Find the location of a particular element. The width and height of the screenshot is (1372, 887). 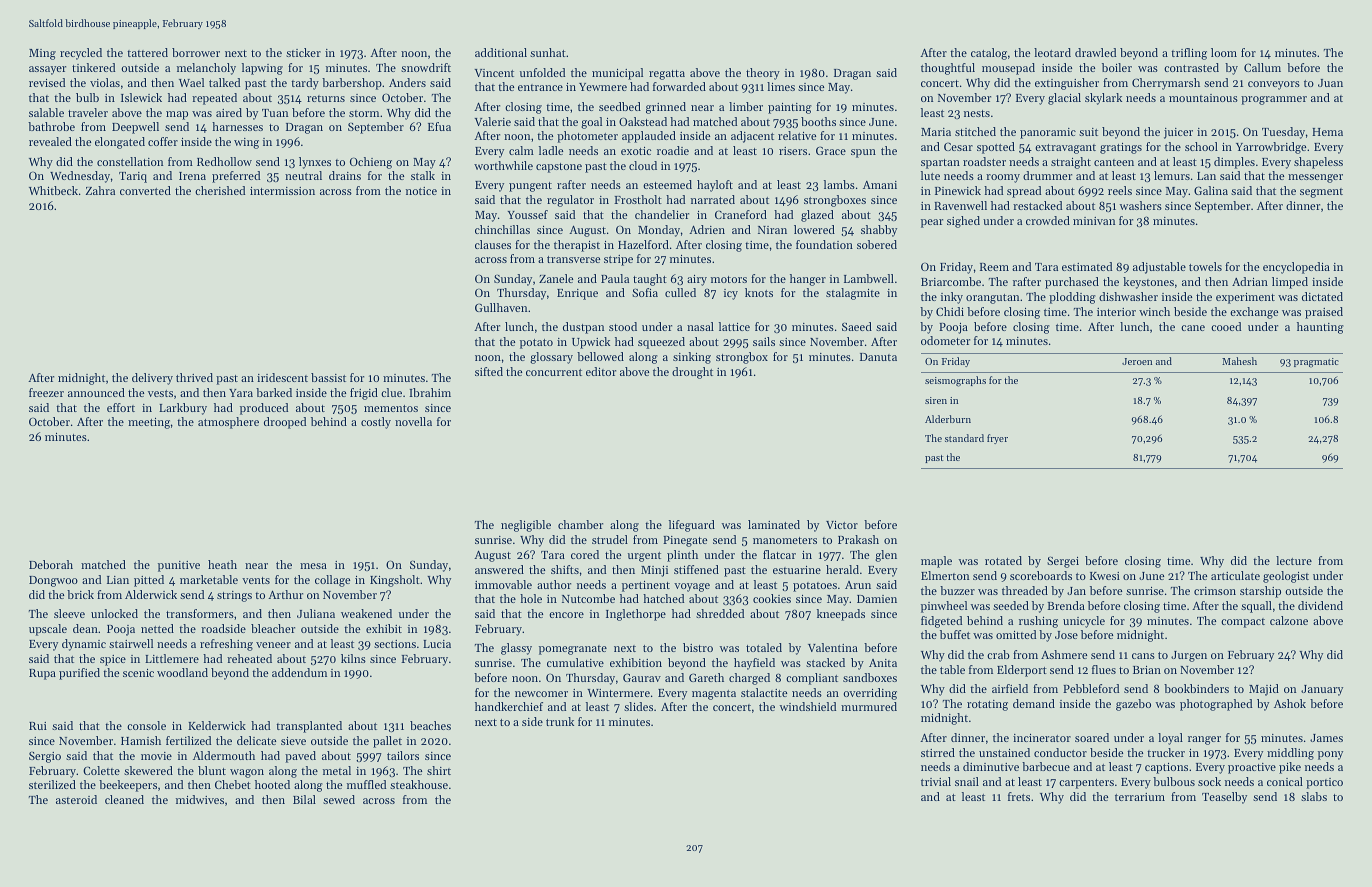

sewed is located at coordinates (339, 799).
